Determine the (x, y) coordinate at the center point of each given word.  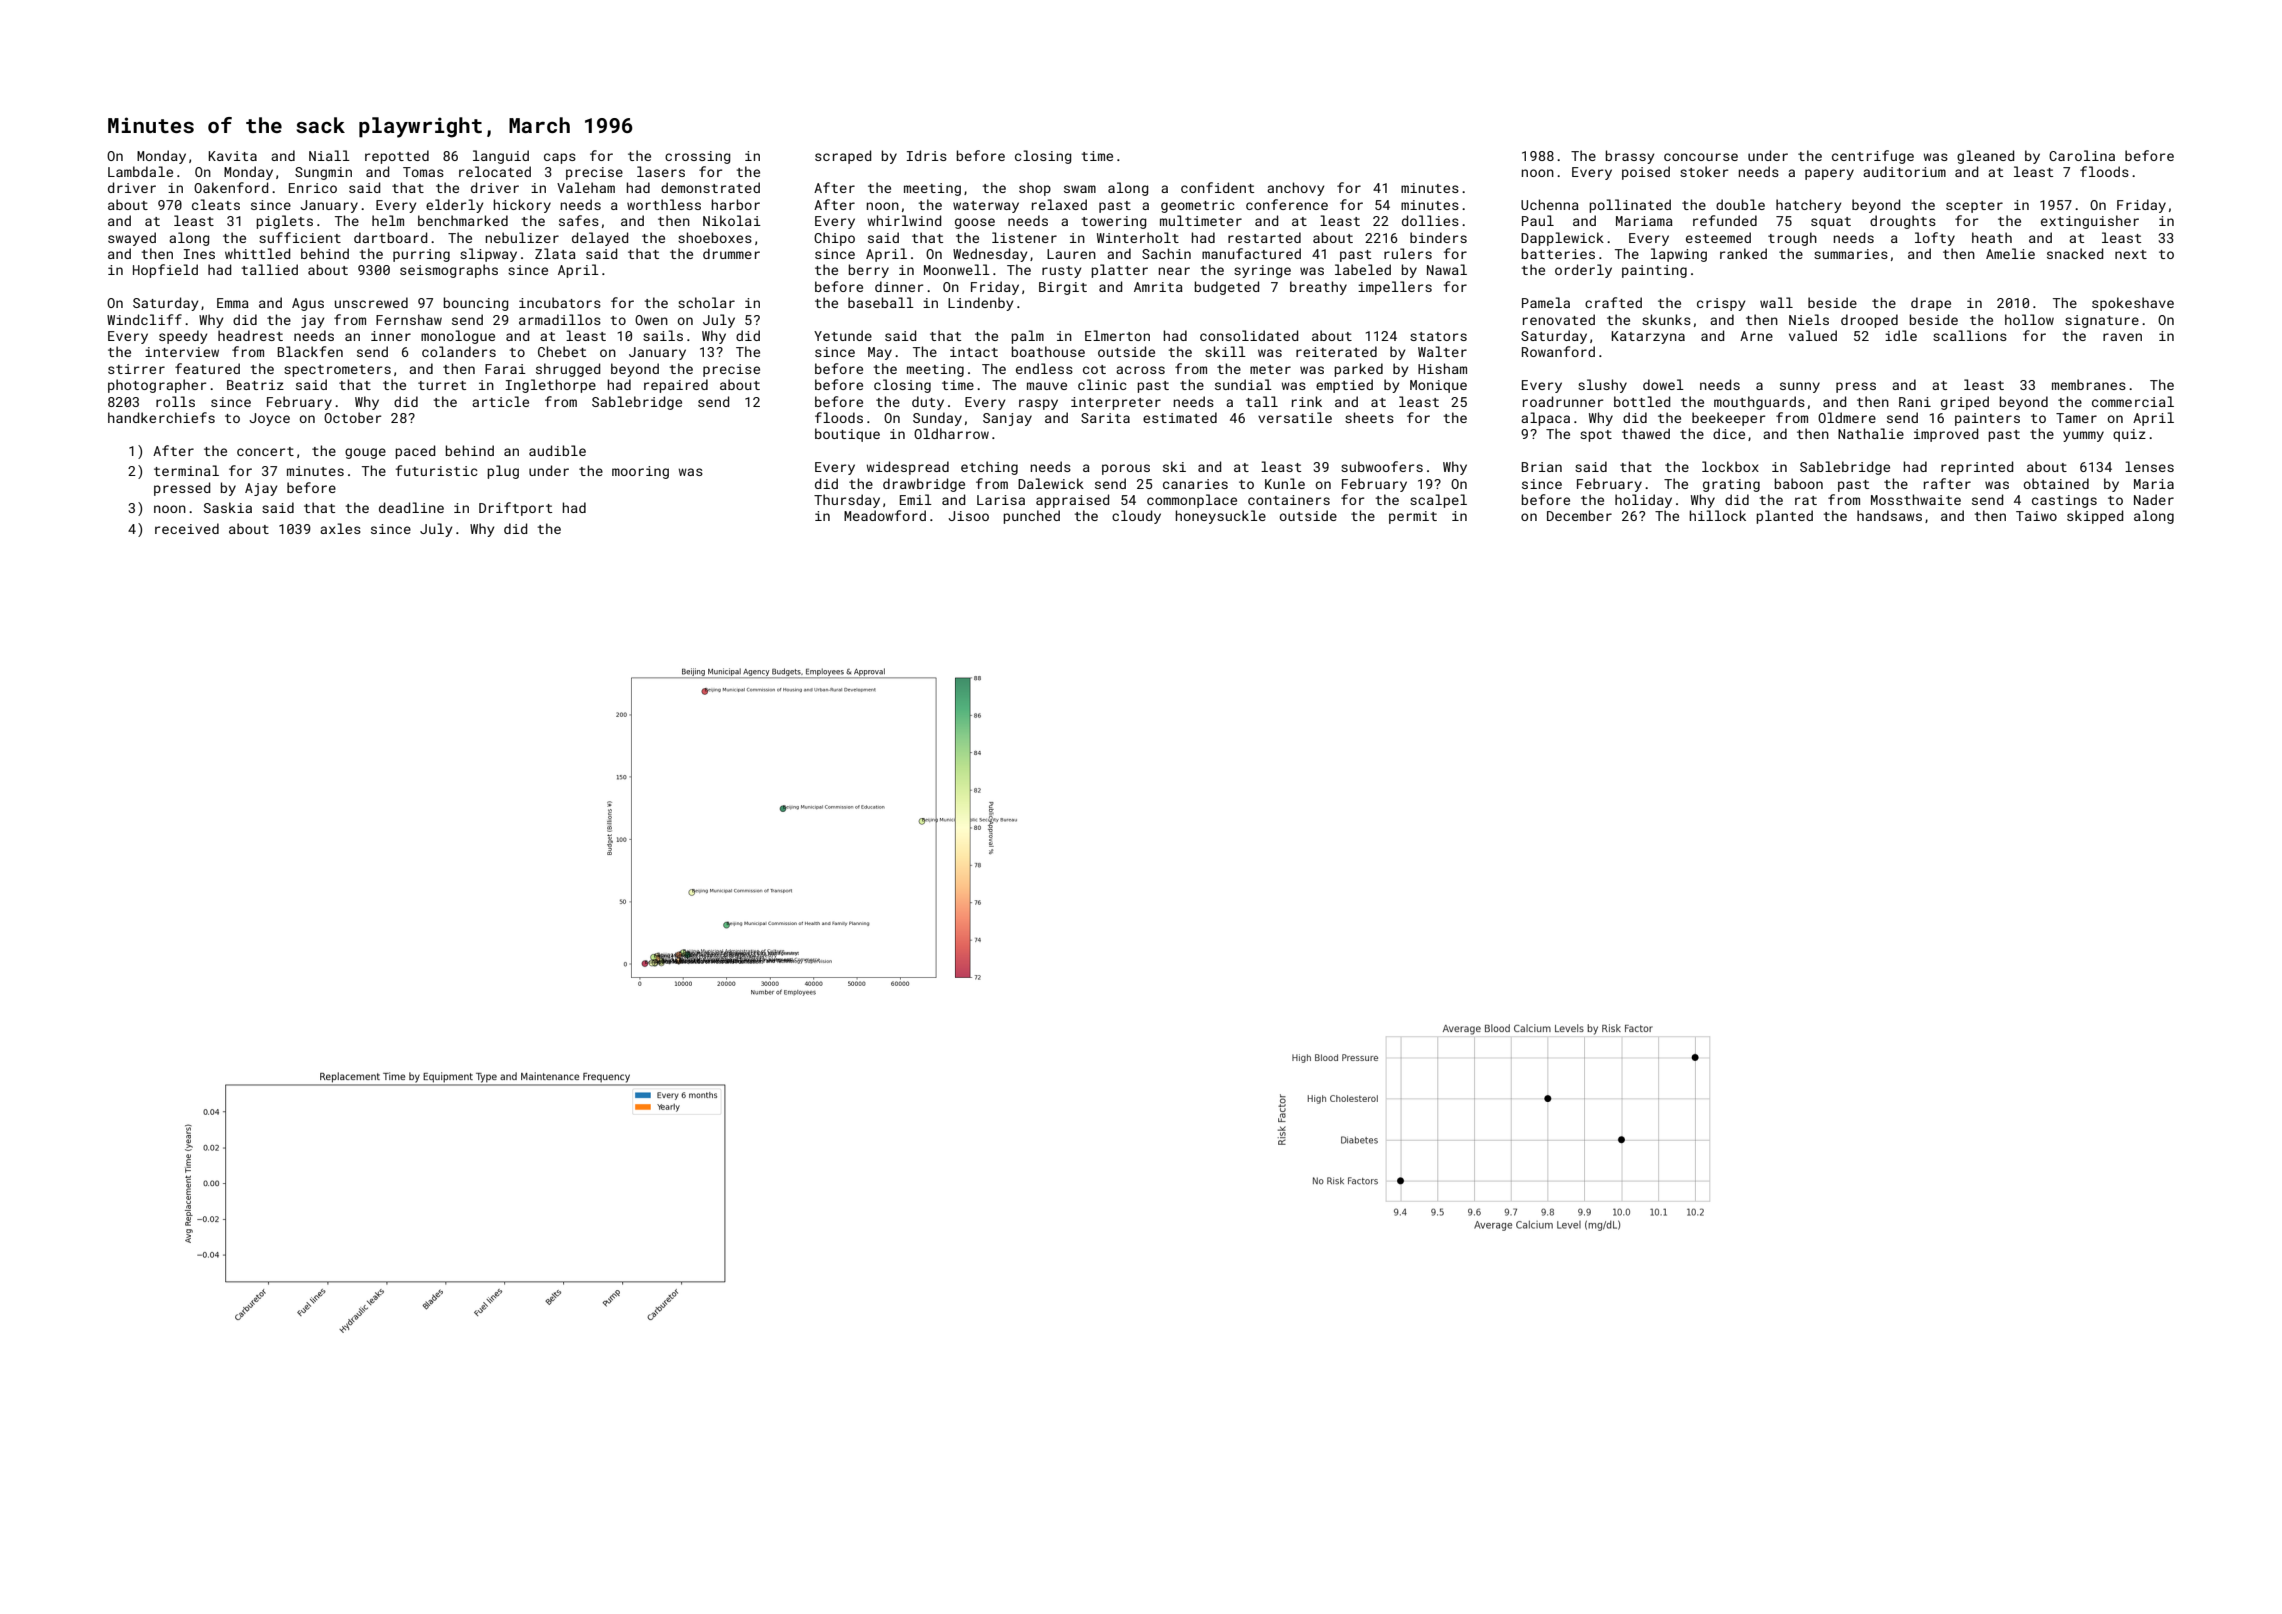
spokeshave (2133, 304)
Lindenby (980, 304)
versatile (1295, 417)
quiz (2129, 435)
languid (501, 157)
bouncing (476, 304)
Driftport (515, 509)
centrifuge (1873, 157)
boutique (847, 435)
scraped (843, 157)
